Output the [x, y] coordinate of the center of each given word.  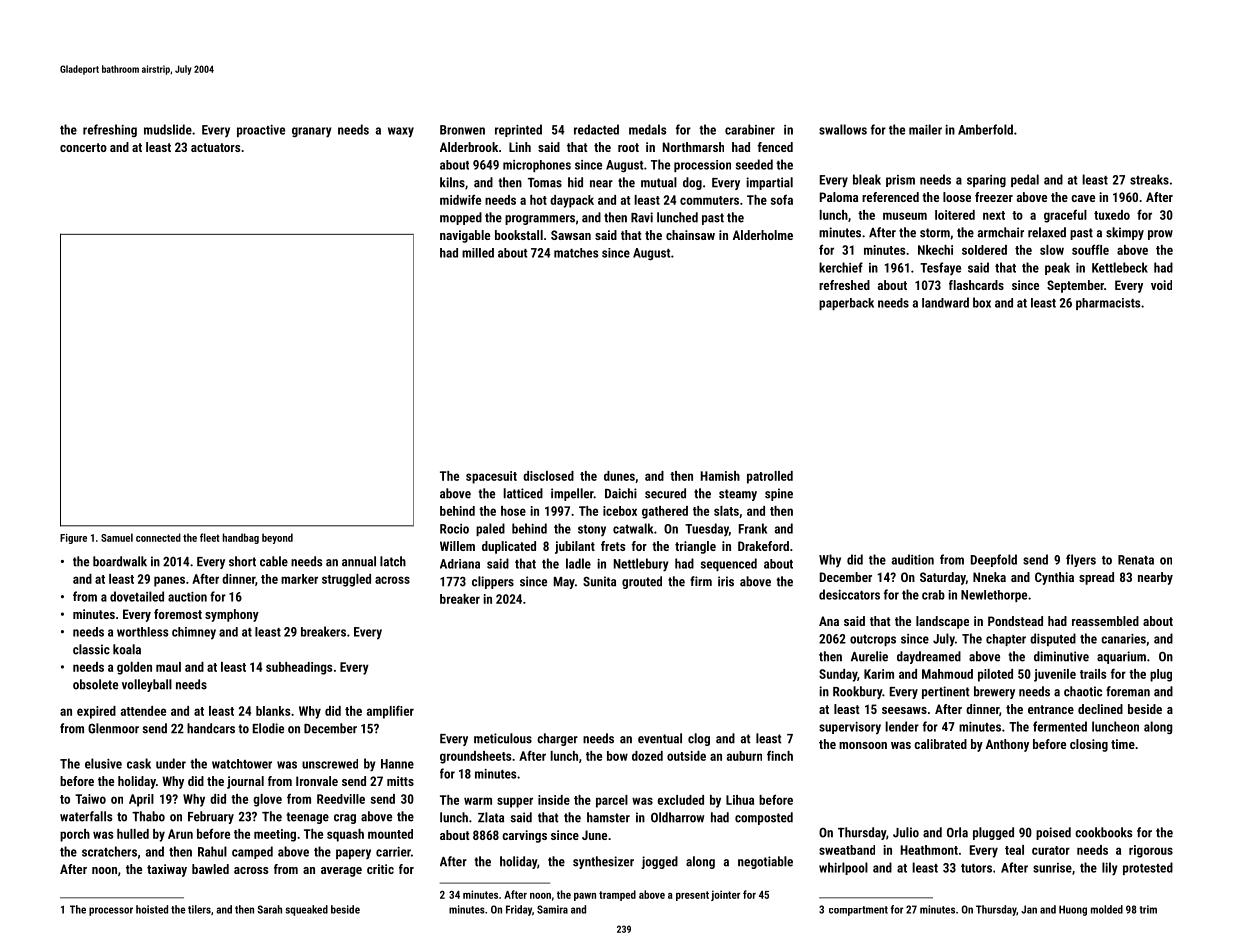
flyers [1081, 560]
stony [592, 530]
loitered [955, 215]
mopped [461, 218]
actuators [215, 147]
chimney [194, 633]
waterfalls [86, 816]
